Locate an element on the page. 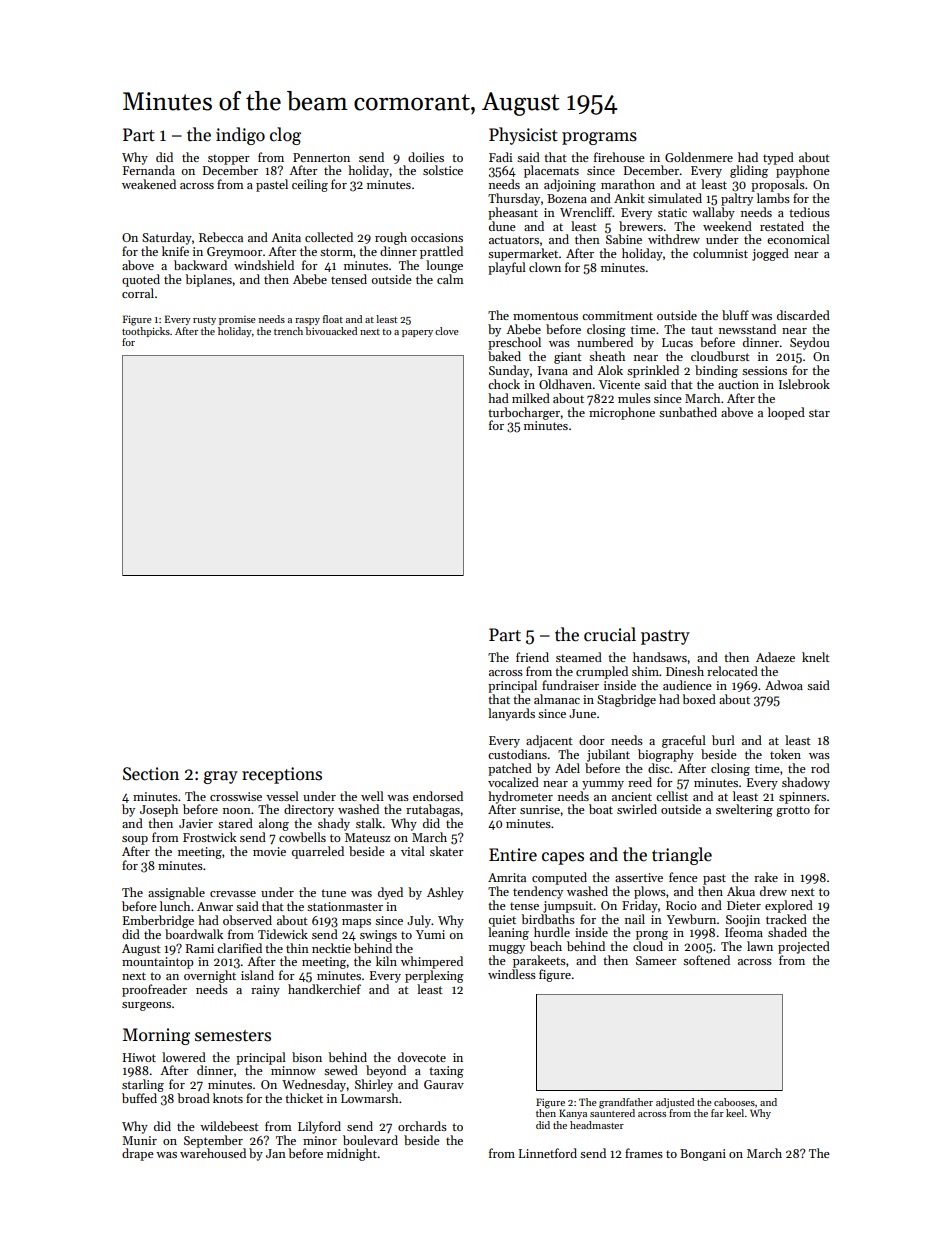 The height and width of the document is (1233, 952). receptions is located at coordinates (282, 775).
